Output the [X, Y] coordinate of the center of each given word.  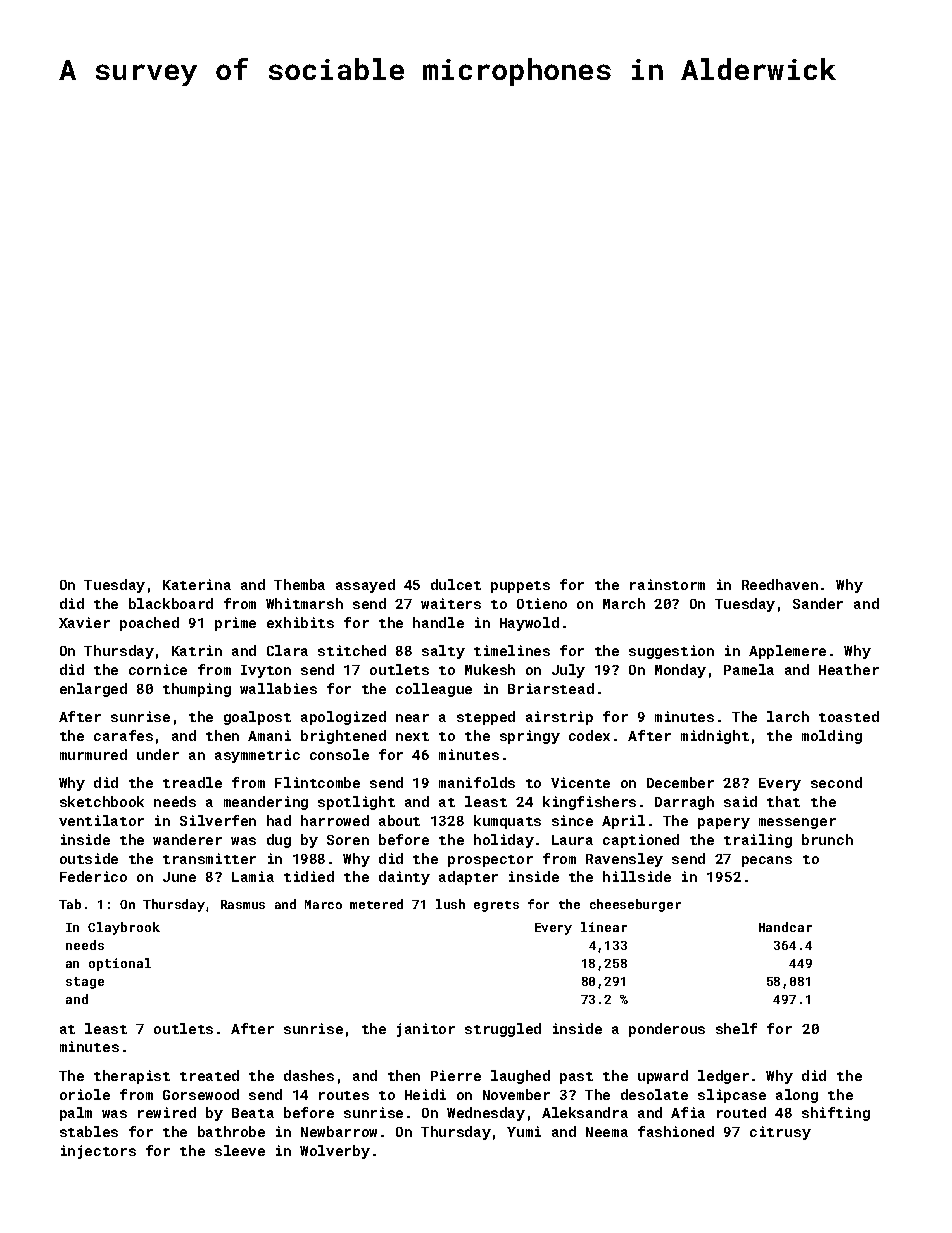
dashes [309, 1075]
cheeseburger [635, 905]
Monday [680, 671]
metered [376, 904]
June [179, 877]
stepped [486, 718]
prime [235, 624]
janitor [426, 1030]
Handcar [785, 927]
